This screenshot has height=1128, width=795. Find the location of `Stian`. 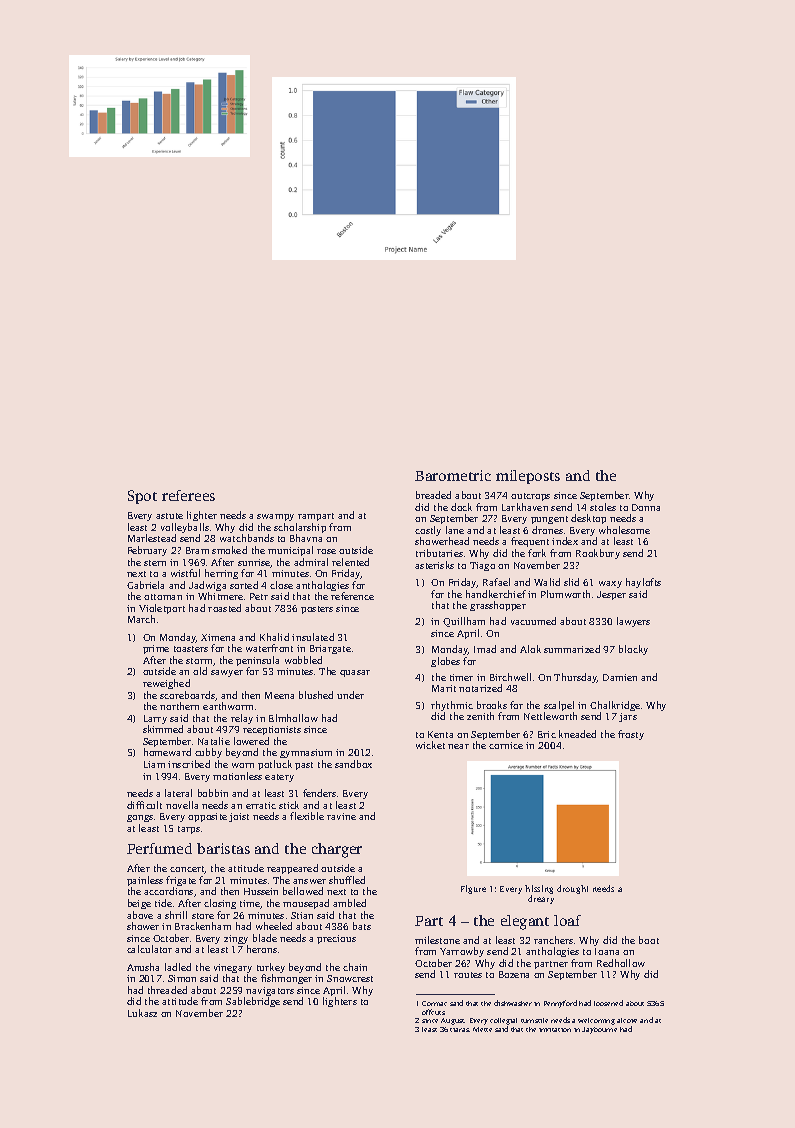

Stian is located at coordinates (302, 915).
